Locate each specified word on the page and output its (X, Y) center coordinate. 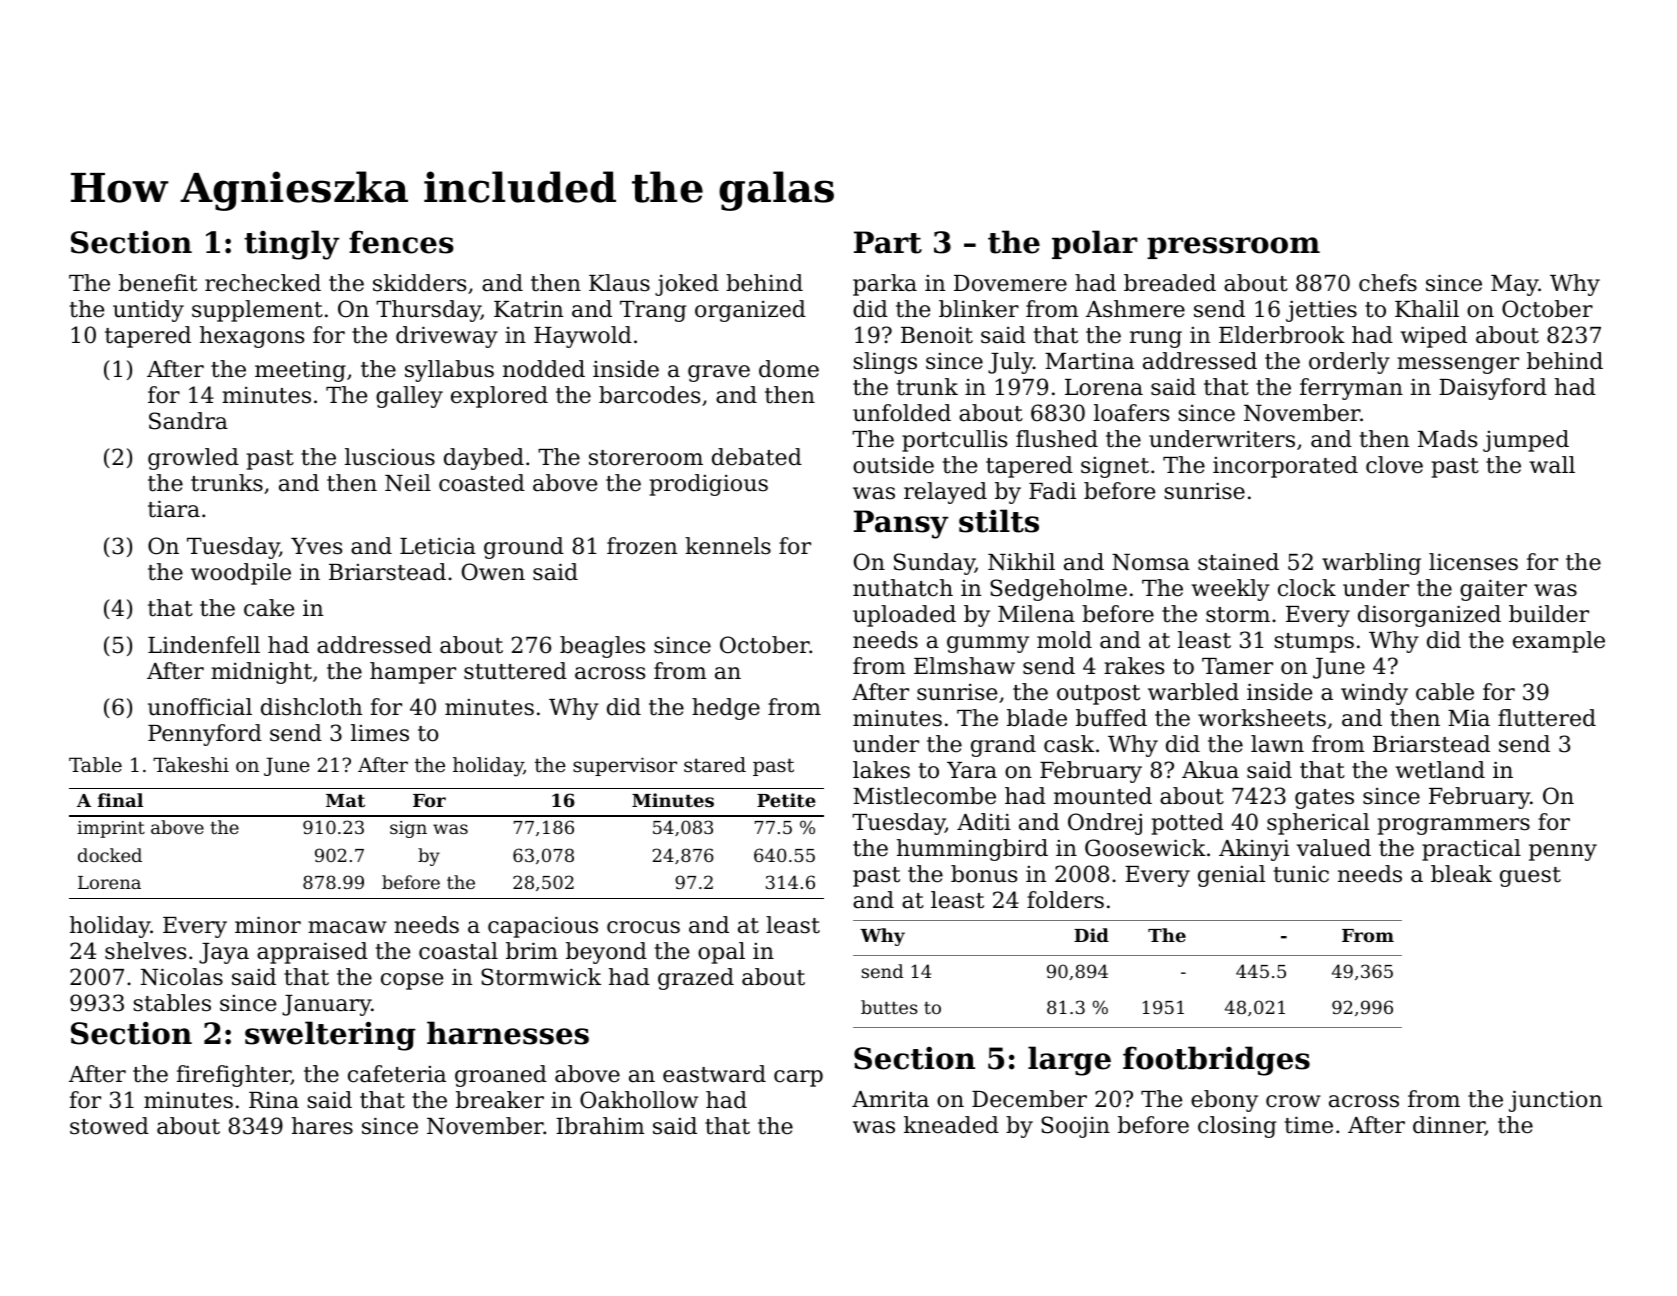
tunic (1301, 874)
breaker (500, 1100)
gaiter (1493, 590)
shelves (145, 951)
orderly (1349, 363)
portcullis (954, 441)
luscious (390, 457)
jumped (1526, 441)
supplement (257, 311)
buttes (889, 1007)
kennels (728, 546)
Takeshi (191, 765)
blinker (979, 309)
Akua (1210, 770)
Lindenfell (204, 645)
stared (715, 764)
